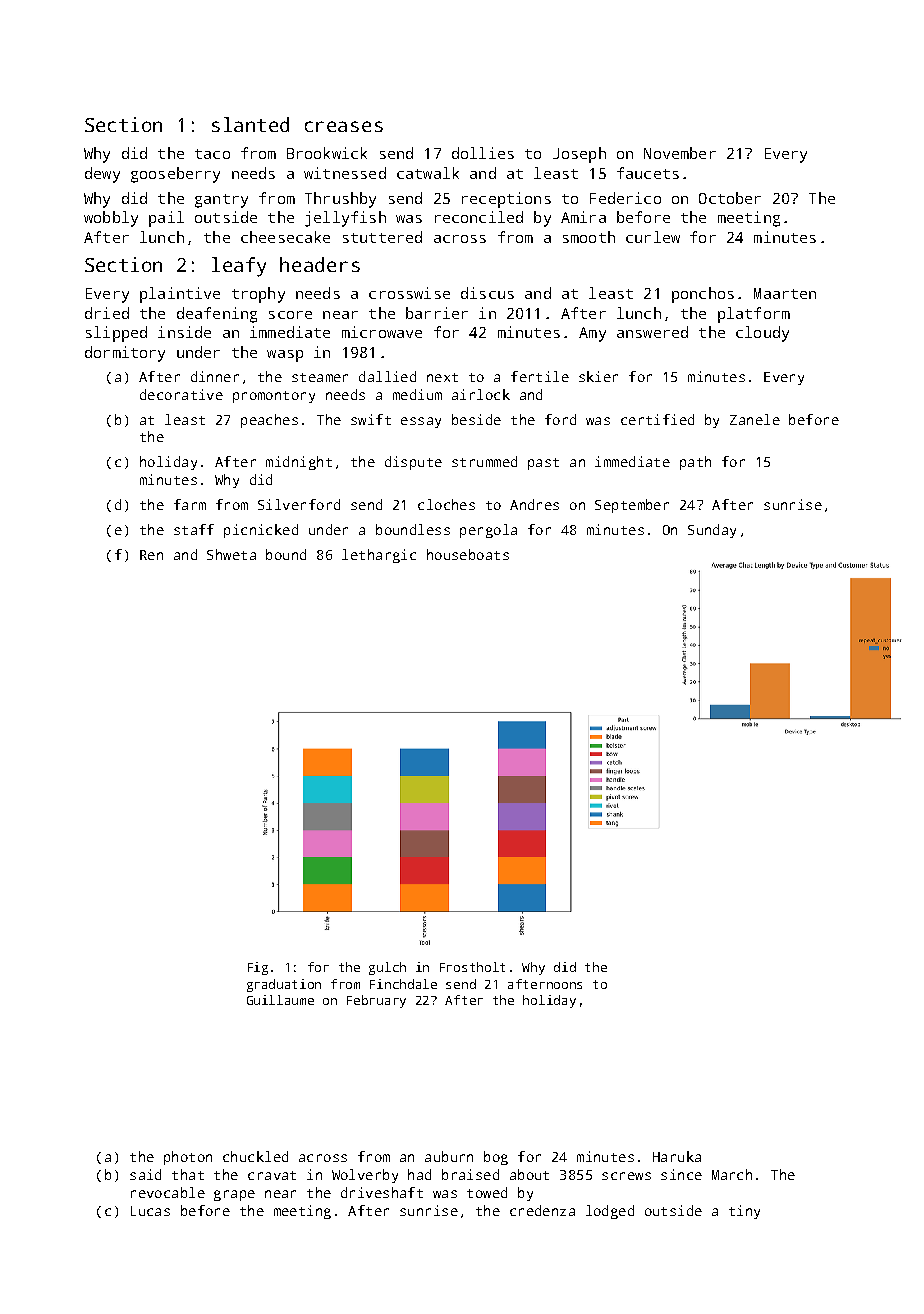  What do you see at coordinates (111, 219) in the image?
I see `wobbly` at bounding box center [111, 219].
